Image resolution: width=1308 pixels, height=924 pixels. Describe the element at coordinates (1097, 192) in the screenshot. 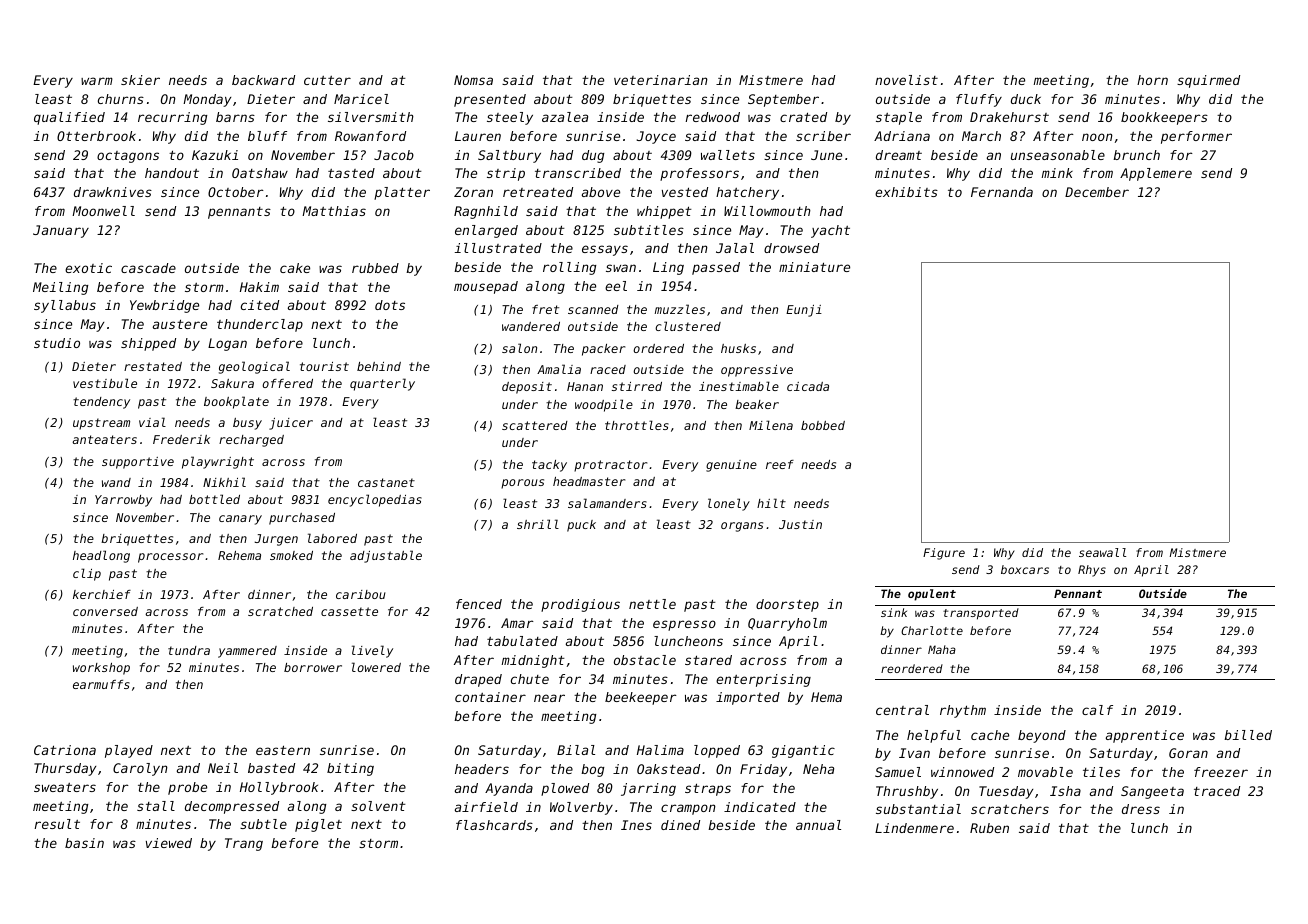

I see `December` at that location.
